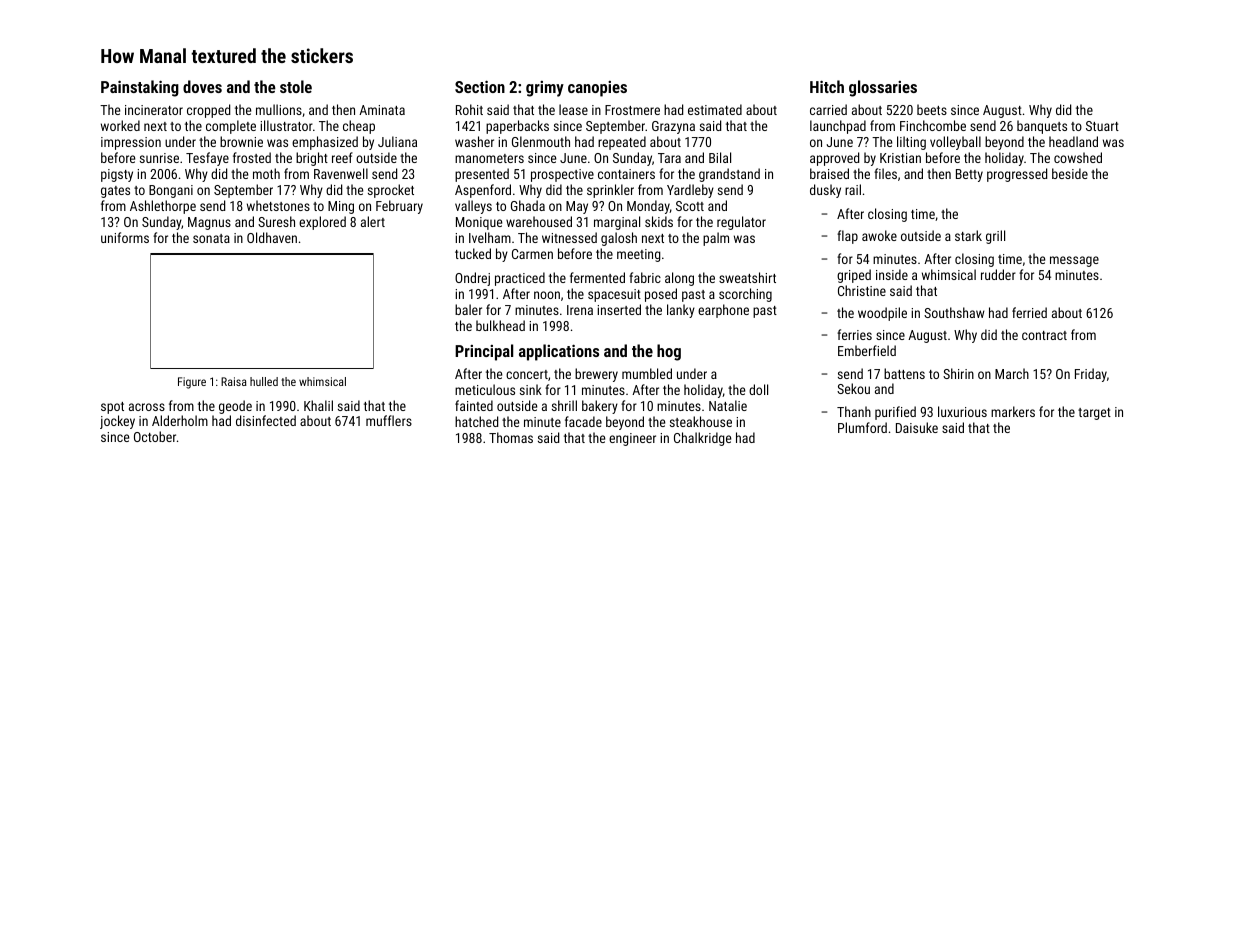 The image size is (1233, 952). Describe the element at coordinates (883, 88) in the page. I see `glossaries` at that location.
